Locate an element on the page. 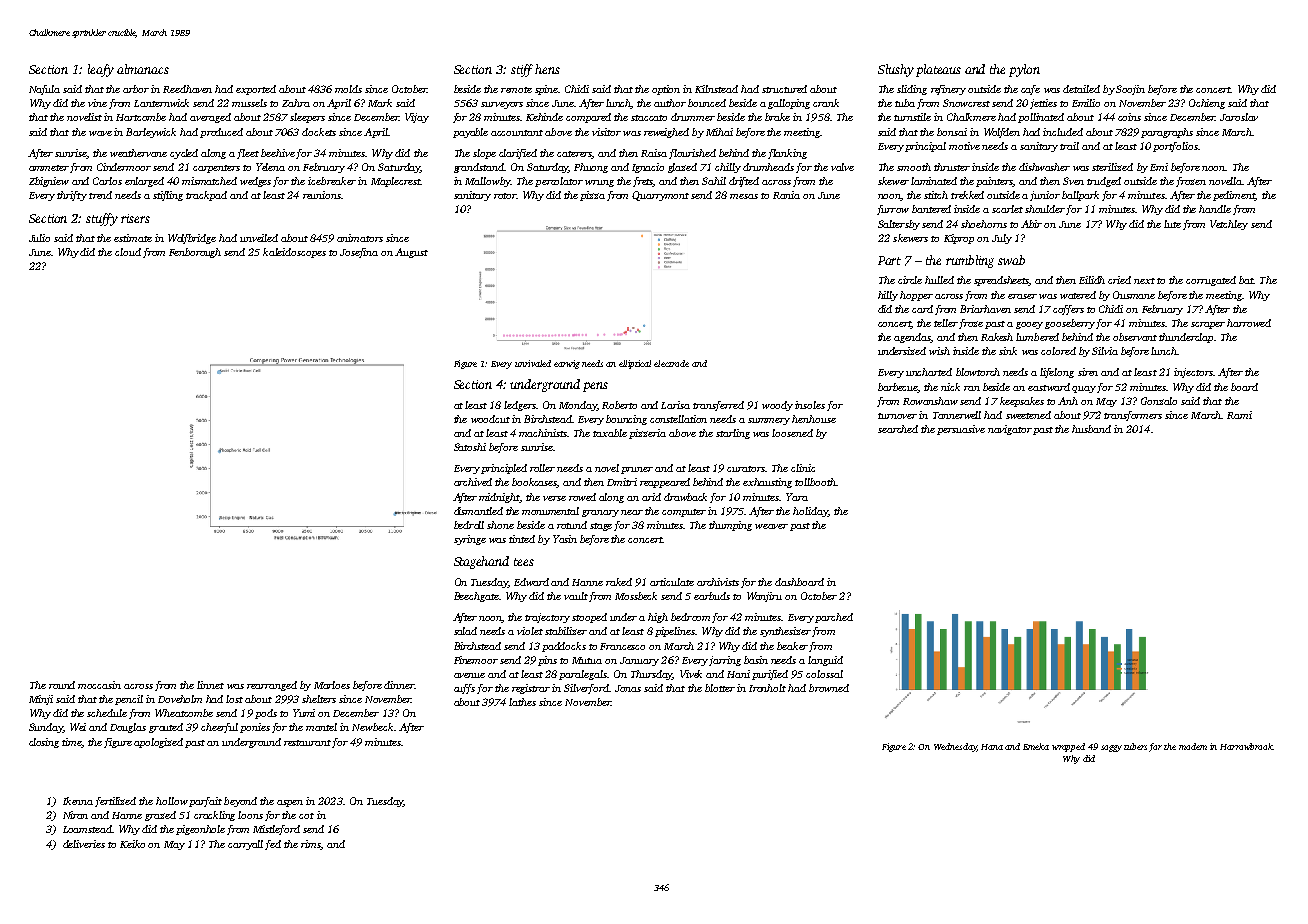 This image has height=924, width=1308. ammeter is located at coordinates (49, 168).
